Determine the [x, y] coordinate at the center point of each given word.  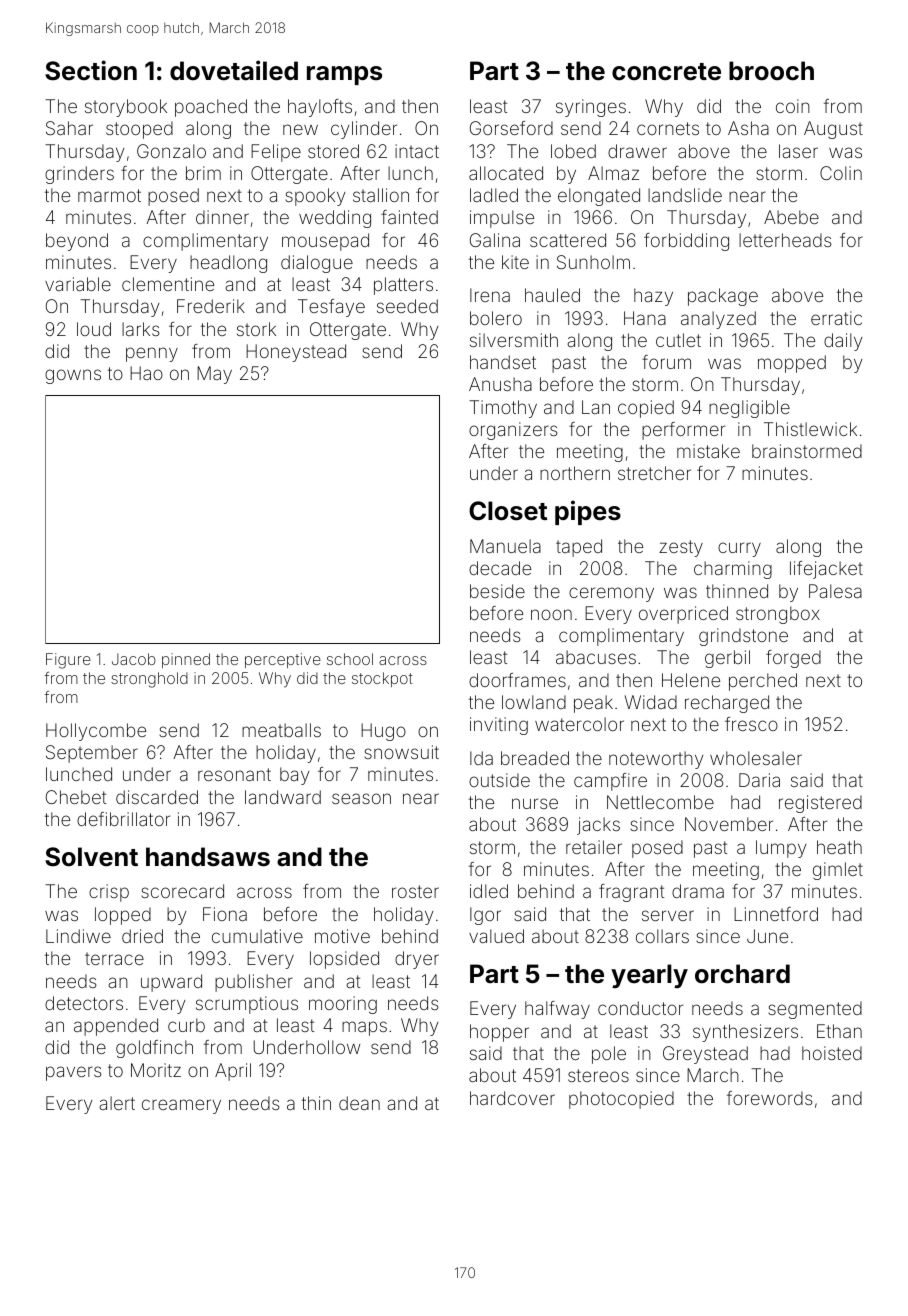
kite [515, 262]
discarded [157, 797]
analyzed [718, 320]
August [833, 130]
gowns [73, 376]
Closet [508, 511]
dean [359, 1103]
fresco [751, 724]
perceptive [283, 660]
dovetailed [234, 70]
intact [417, 151]
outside [499, 780]
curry [739, 549]
